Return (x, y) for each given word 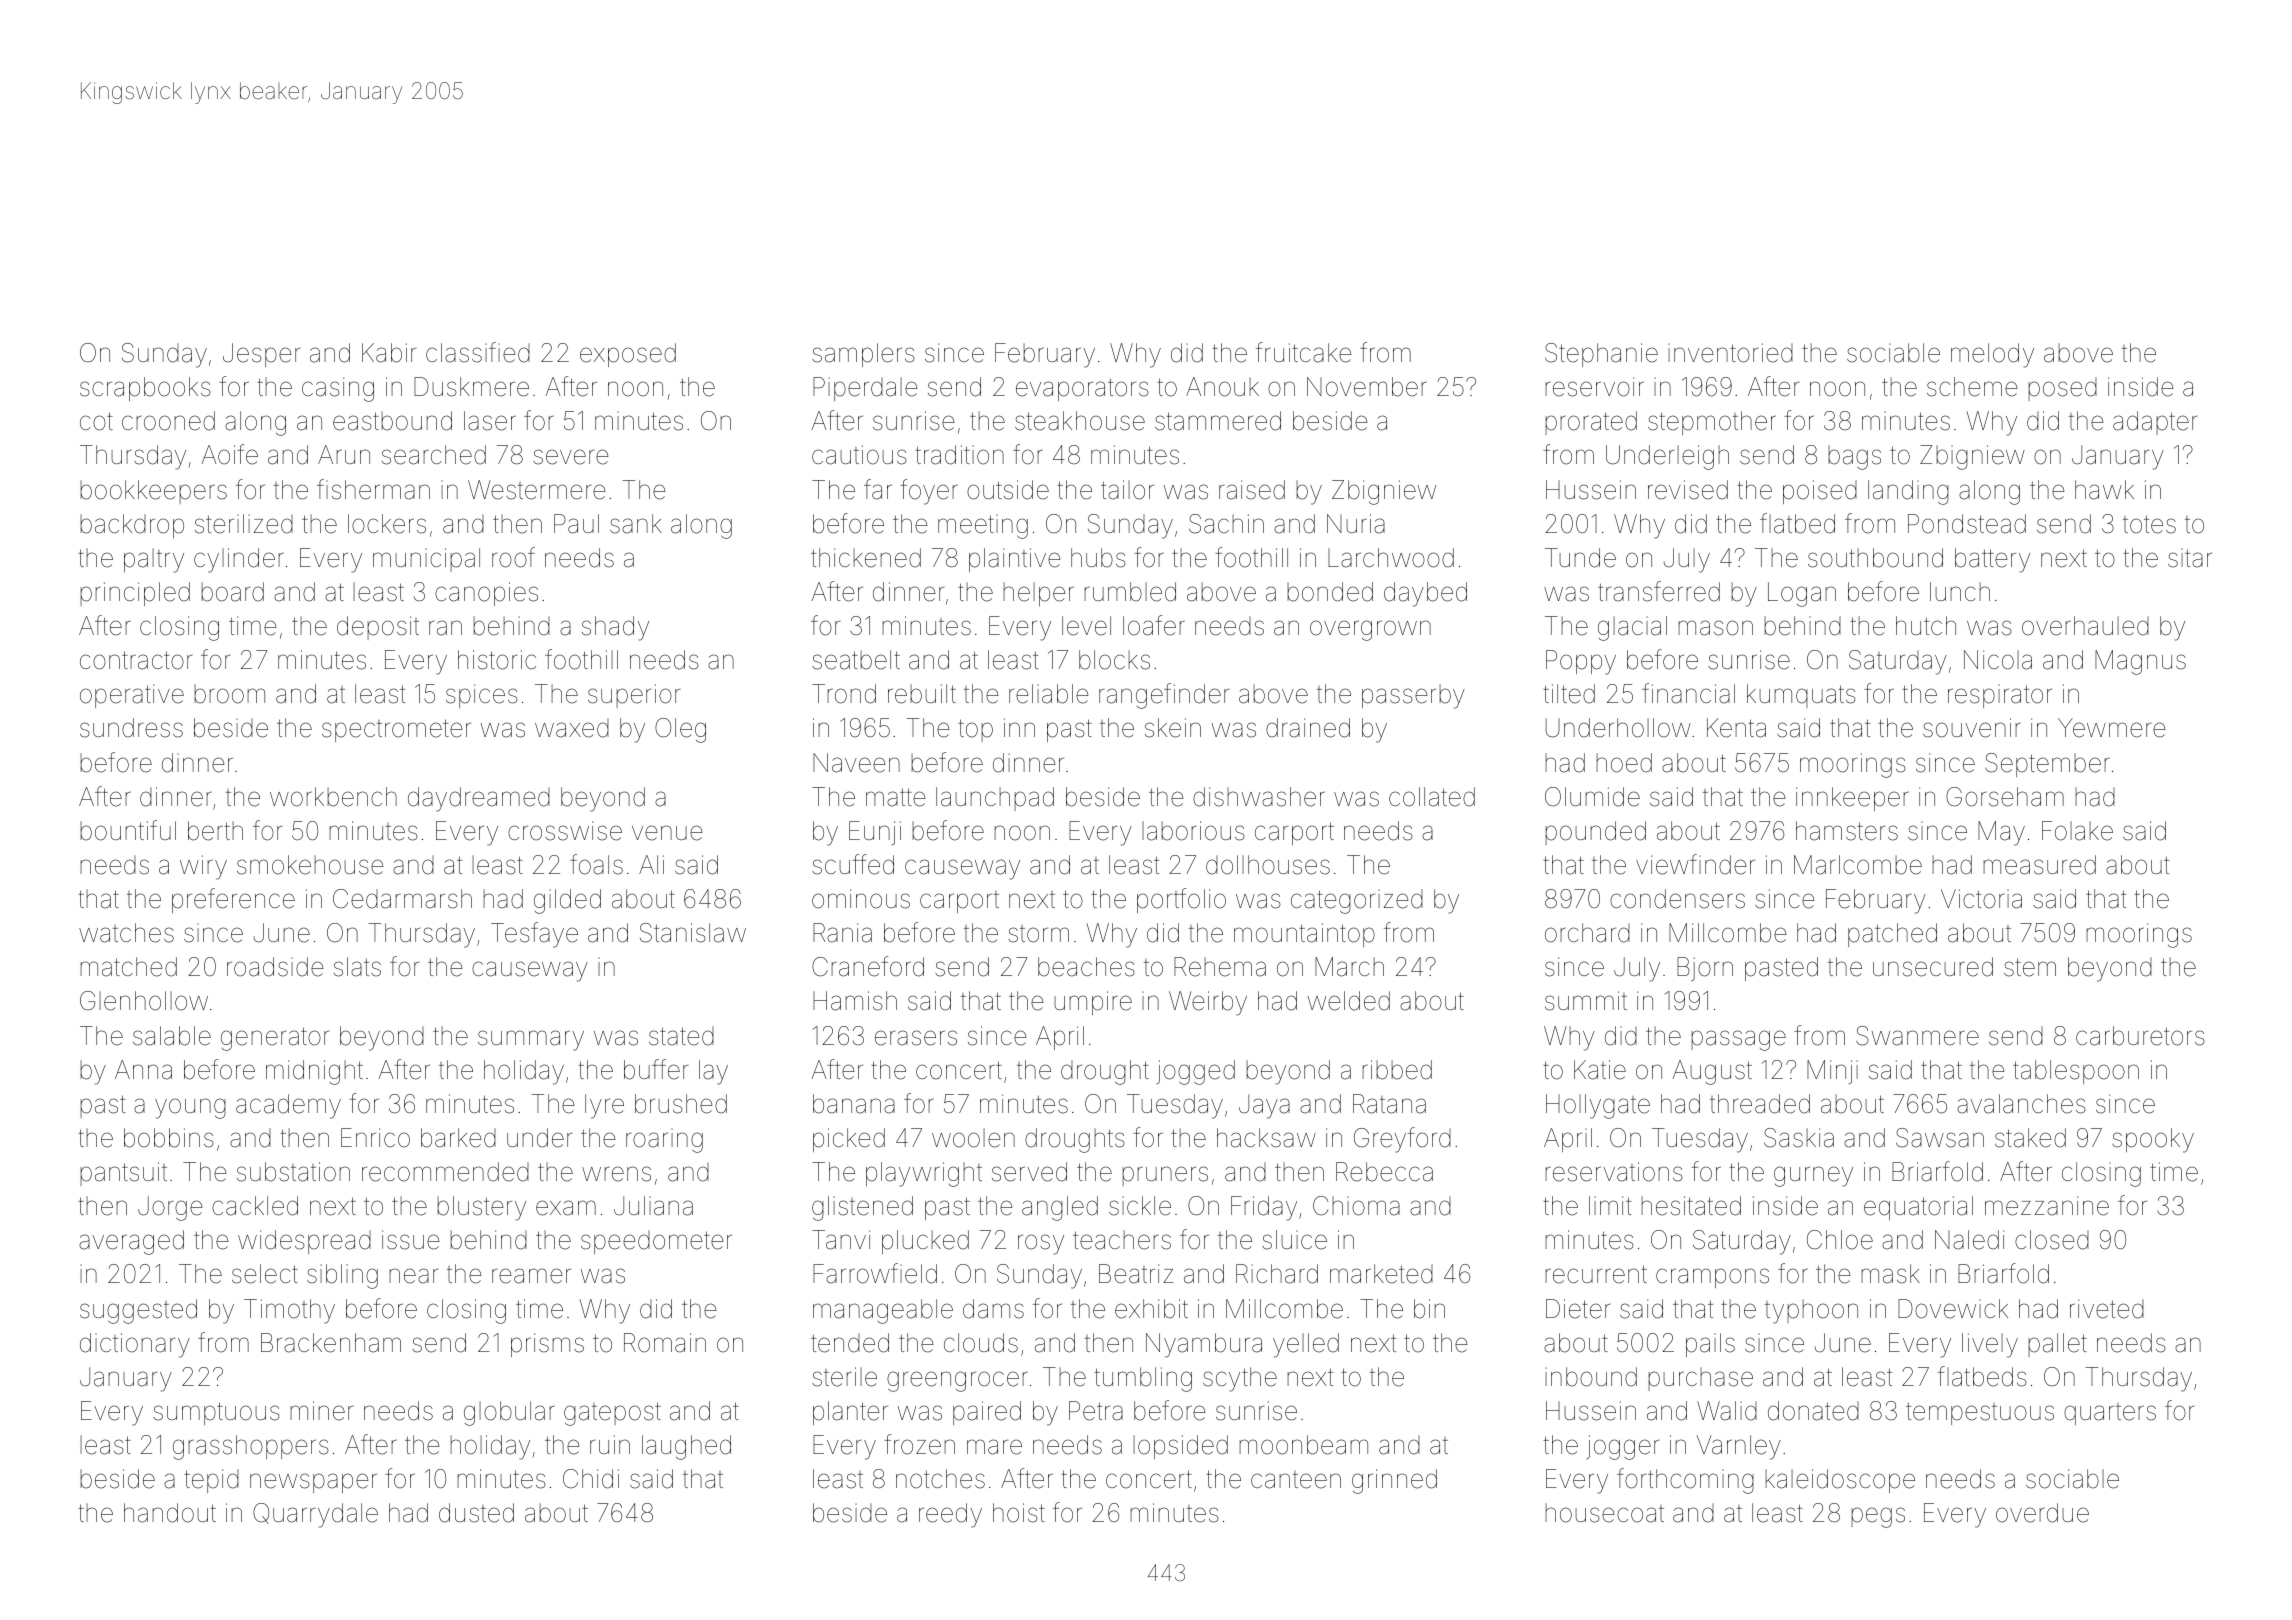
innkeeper (1852, 799)
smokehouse (310, 865)
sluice (1294, 1240)
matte (896, 797)
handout (170, 1513)
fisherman (373, 489)
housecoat (1604, 1513)
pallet (2057, 1345)
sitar (2190, 558)
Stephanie (1601, 355)
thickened (866, 558)
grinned (1394, 1481)
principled (135, 594)
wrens (616, 1174)
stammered (1218, 421)
